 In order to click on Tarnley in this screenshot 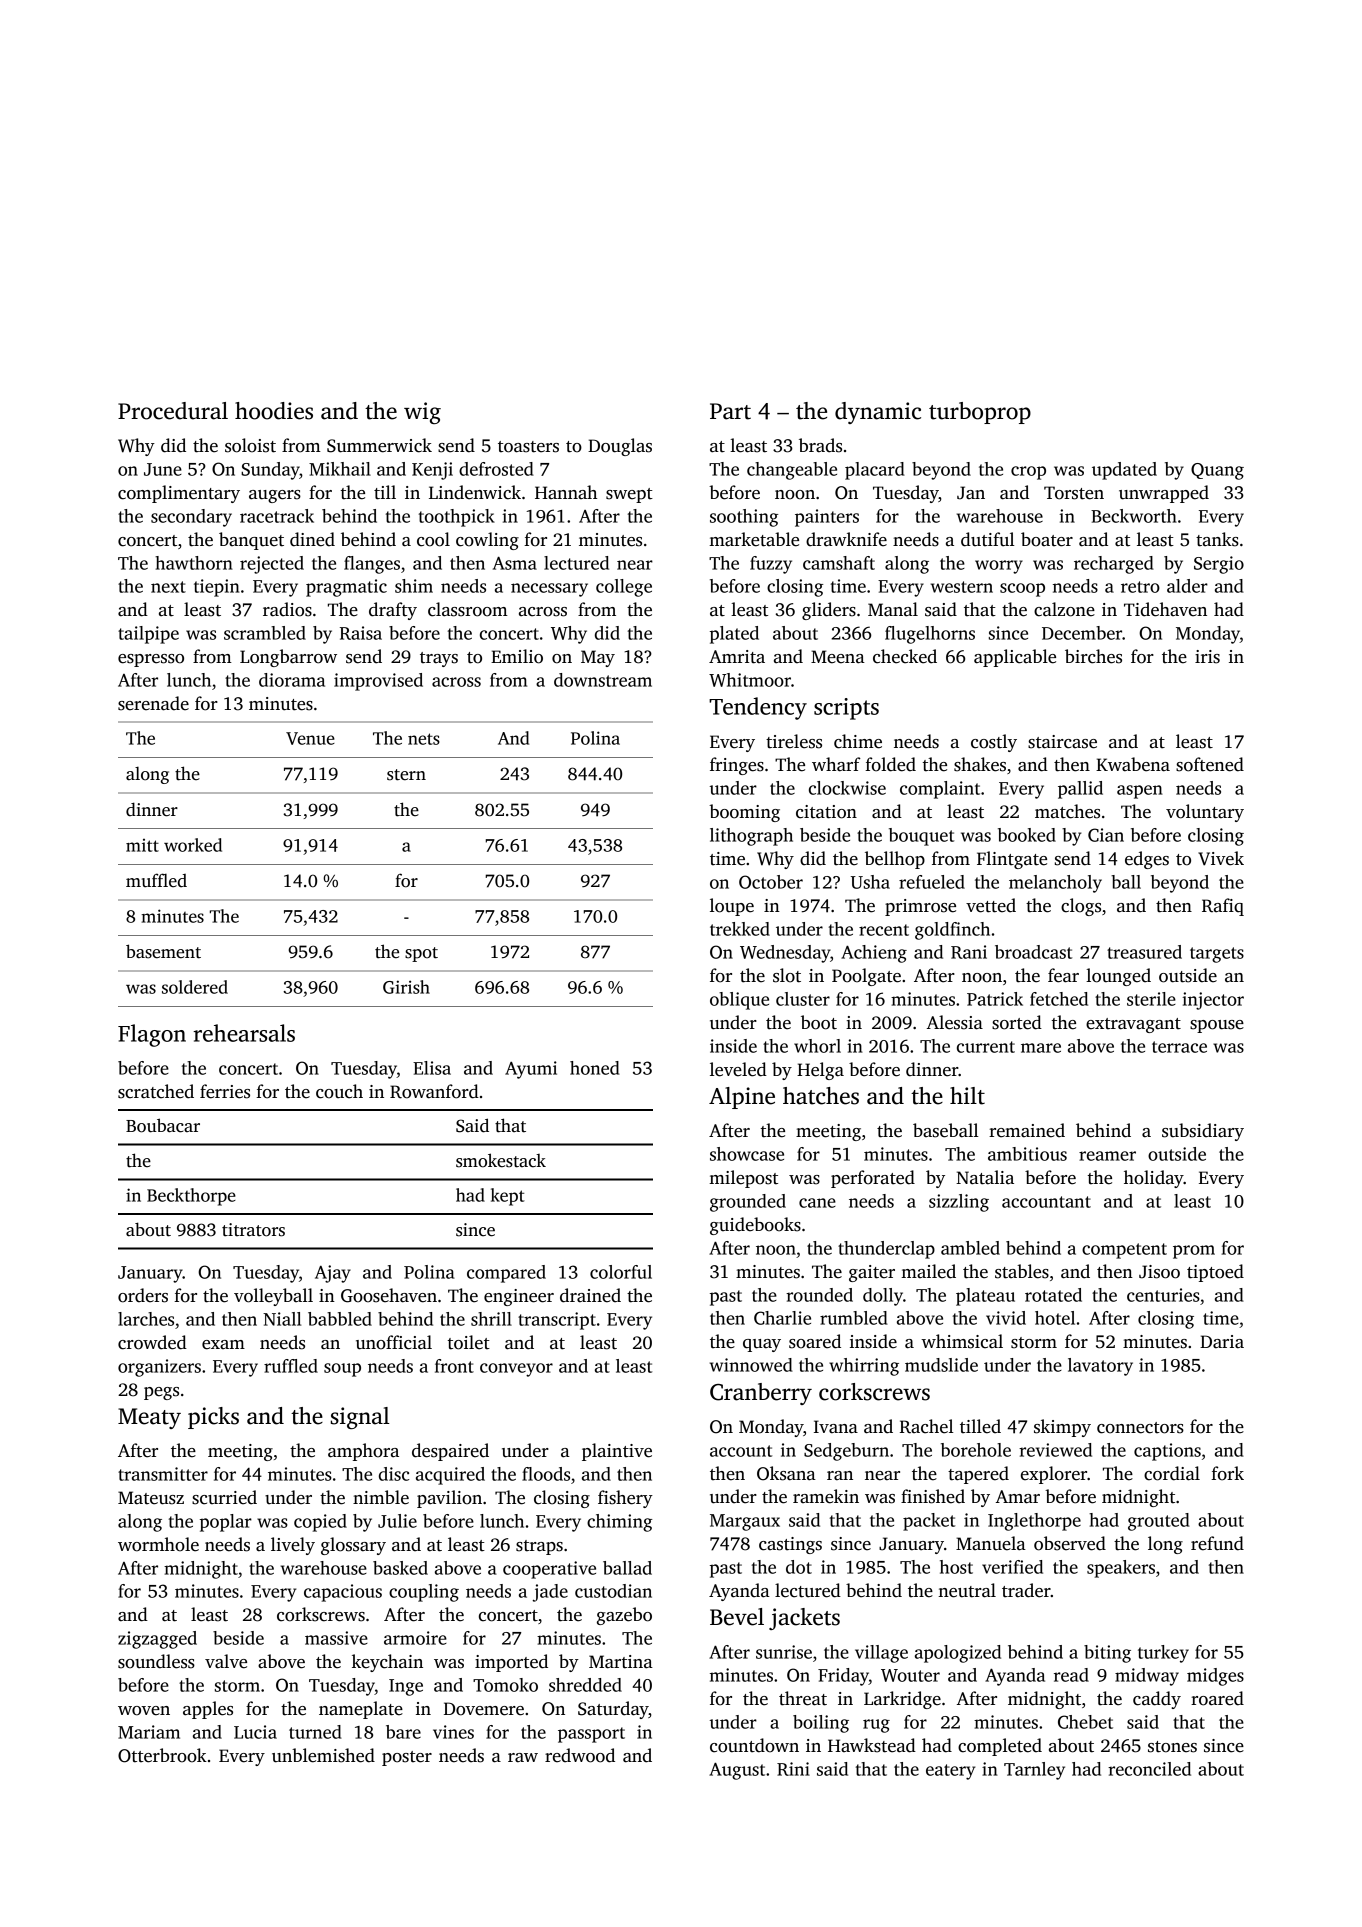, I will do `click(1034, 1771)`.
